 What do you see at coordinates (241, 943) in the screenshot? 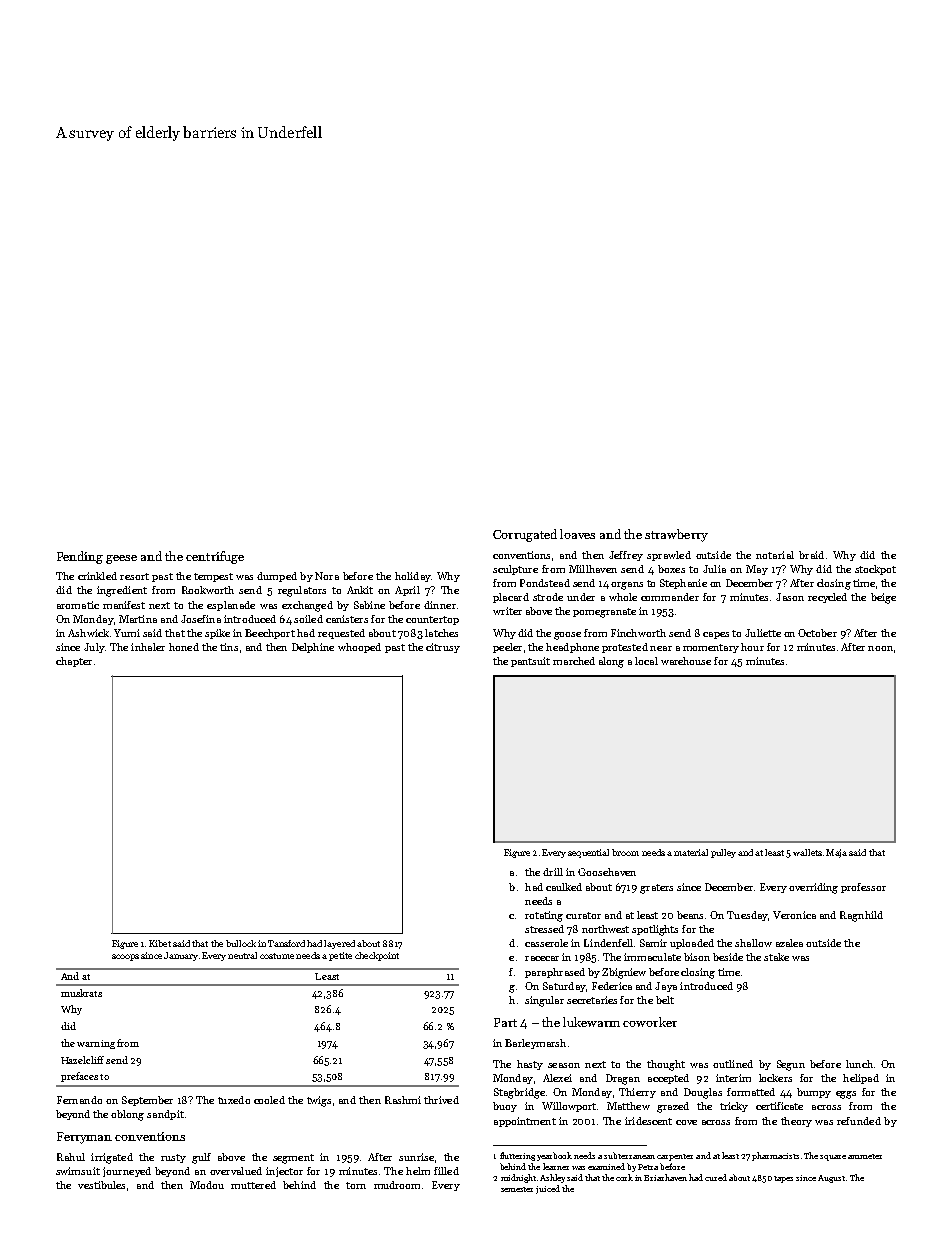
I see `bullock` at bounding box center [241, 943].
